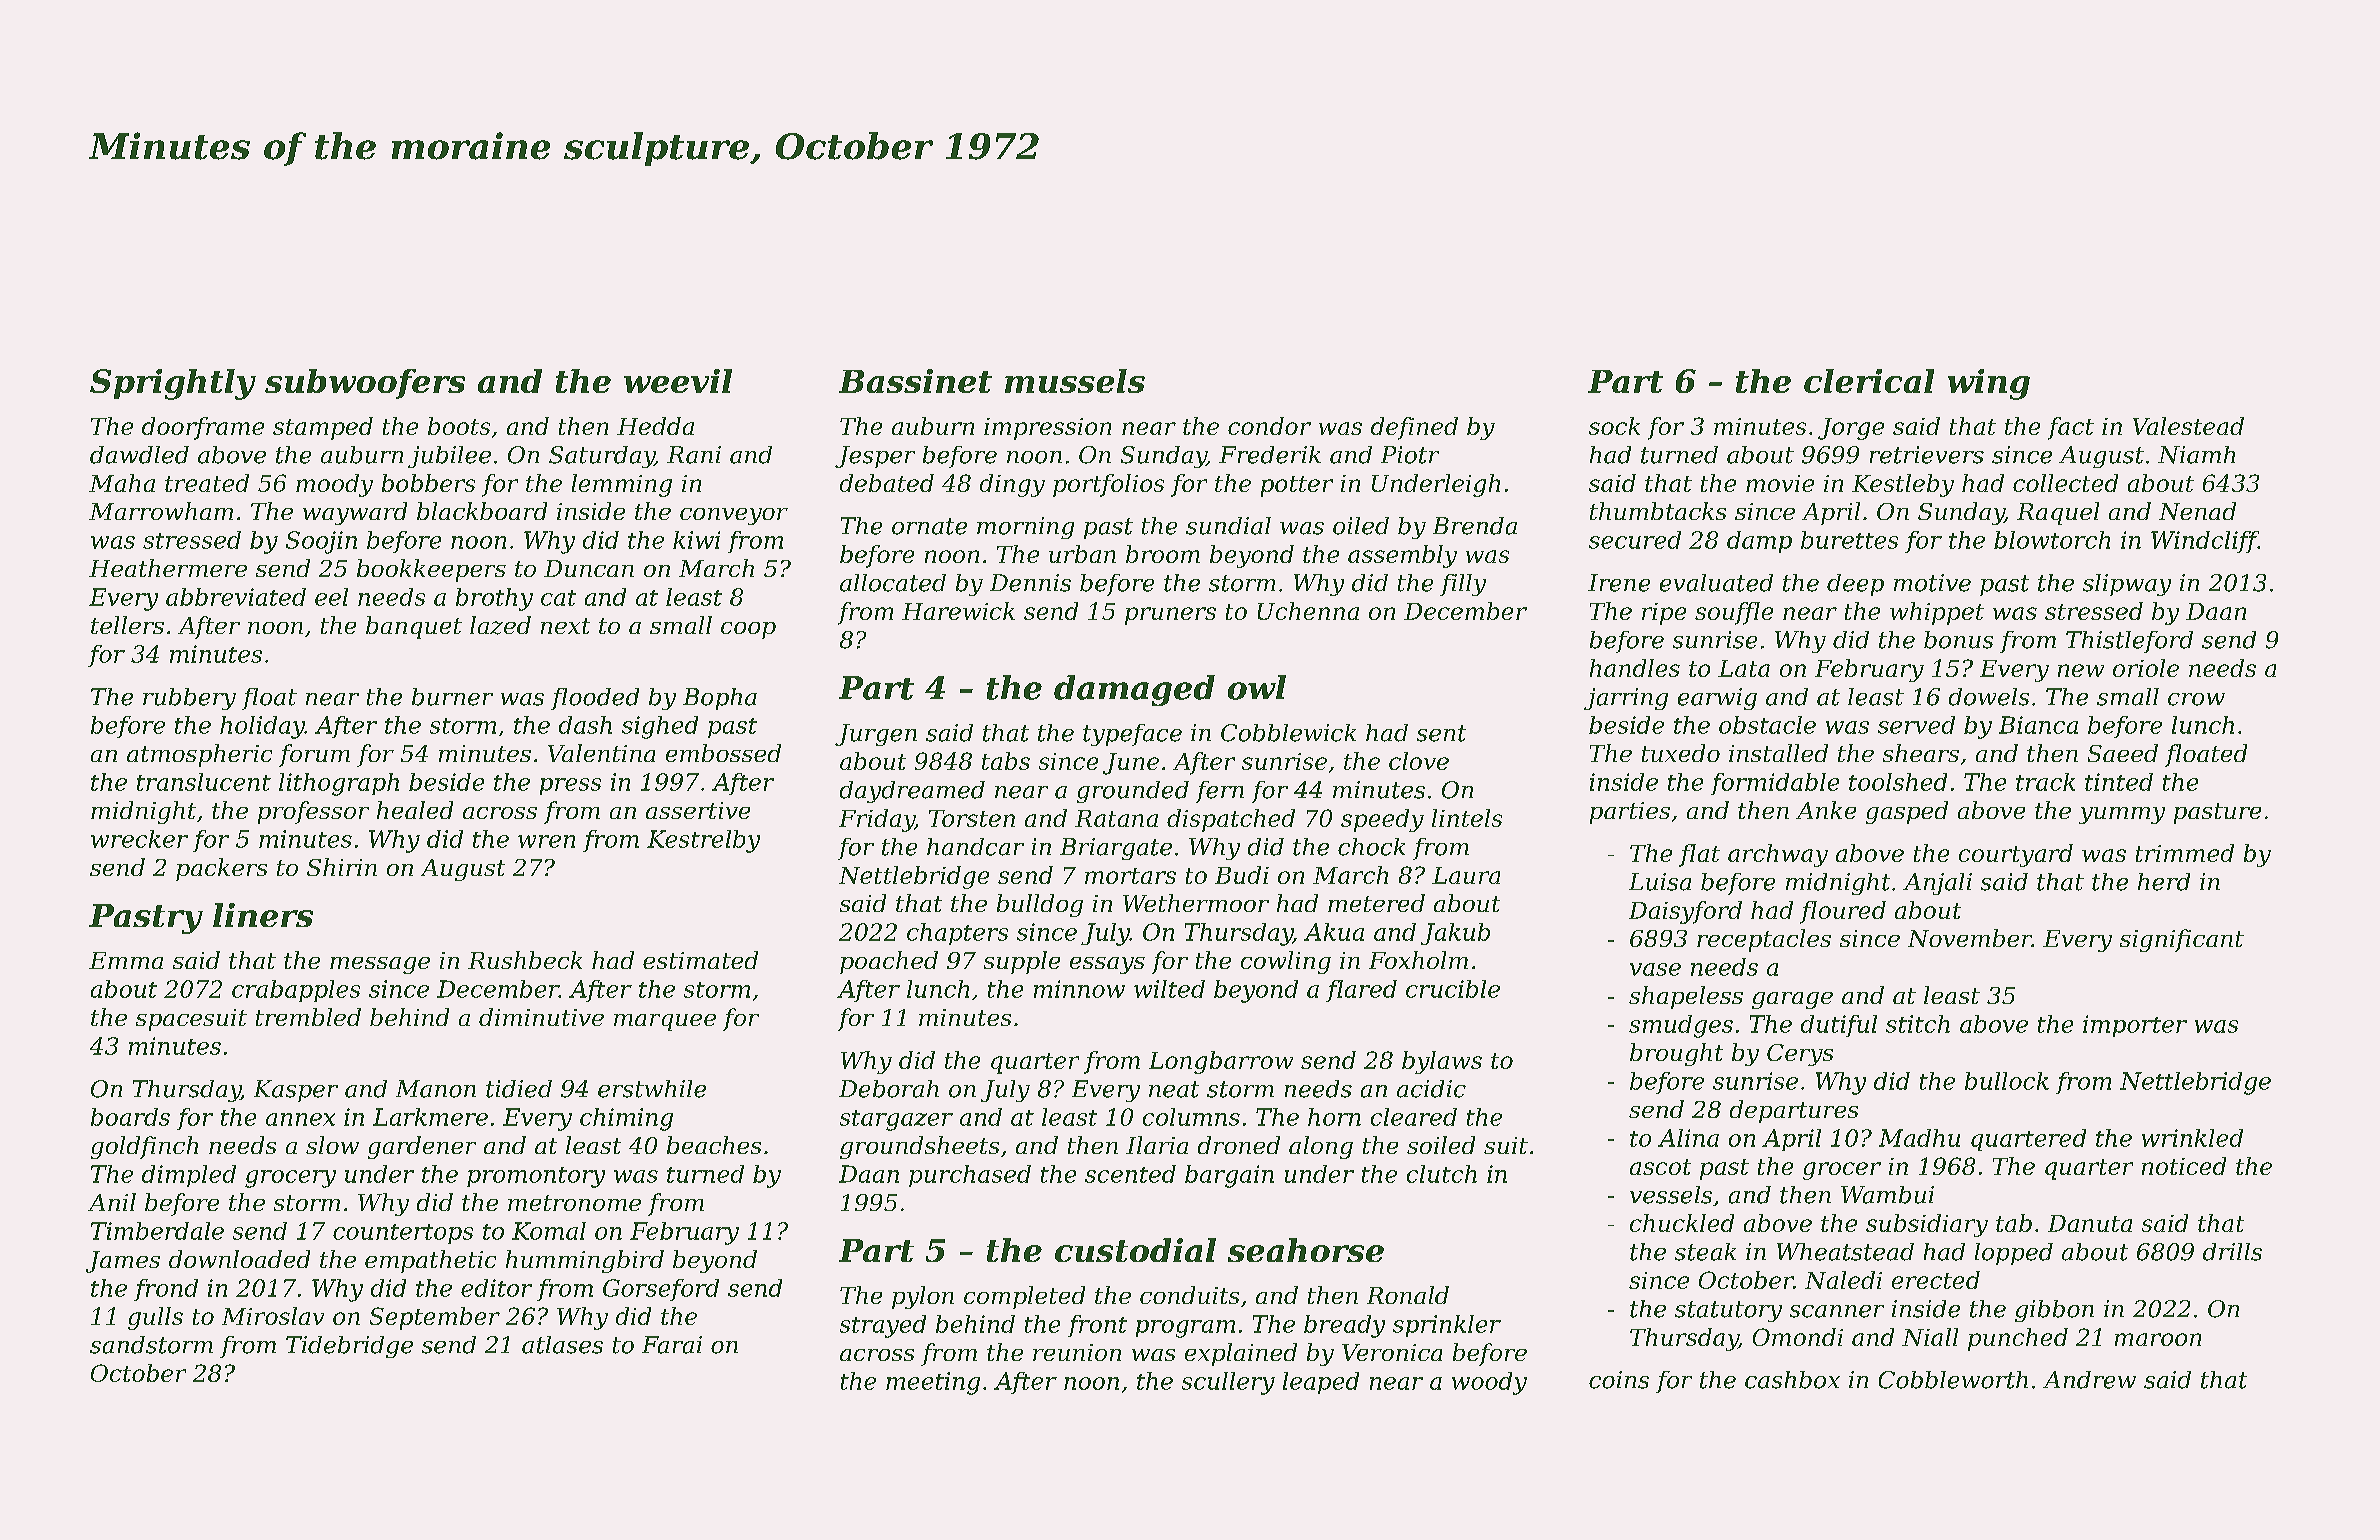 This screenshot has height=1540, width=2380. I want to click on sock, so click(1614, 426).
